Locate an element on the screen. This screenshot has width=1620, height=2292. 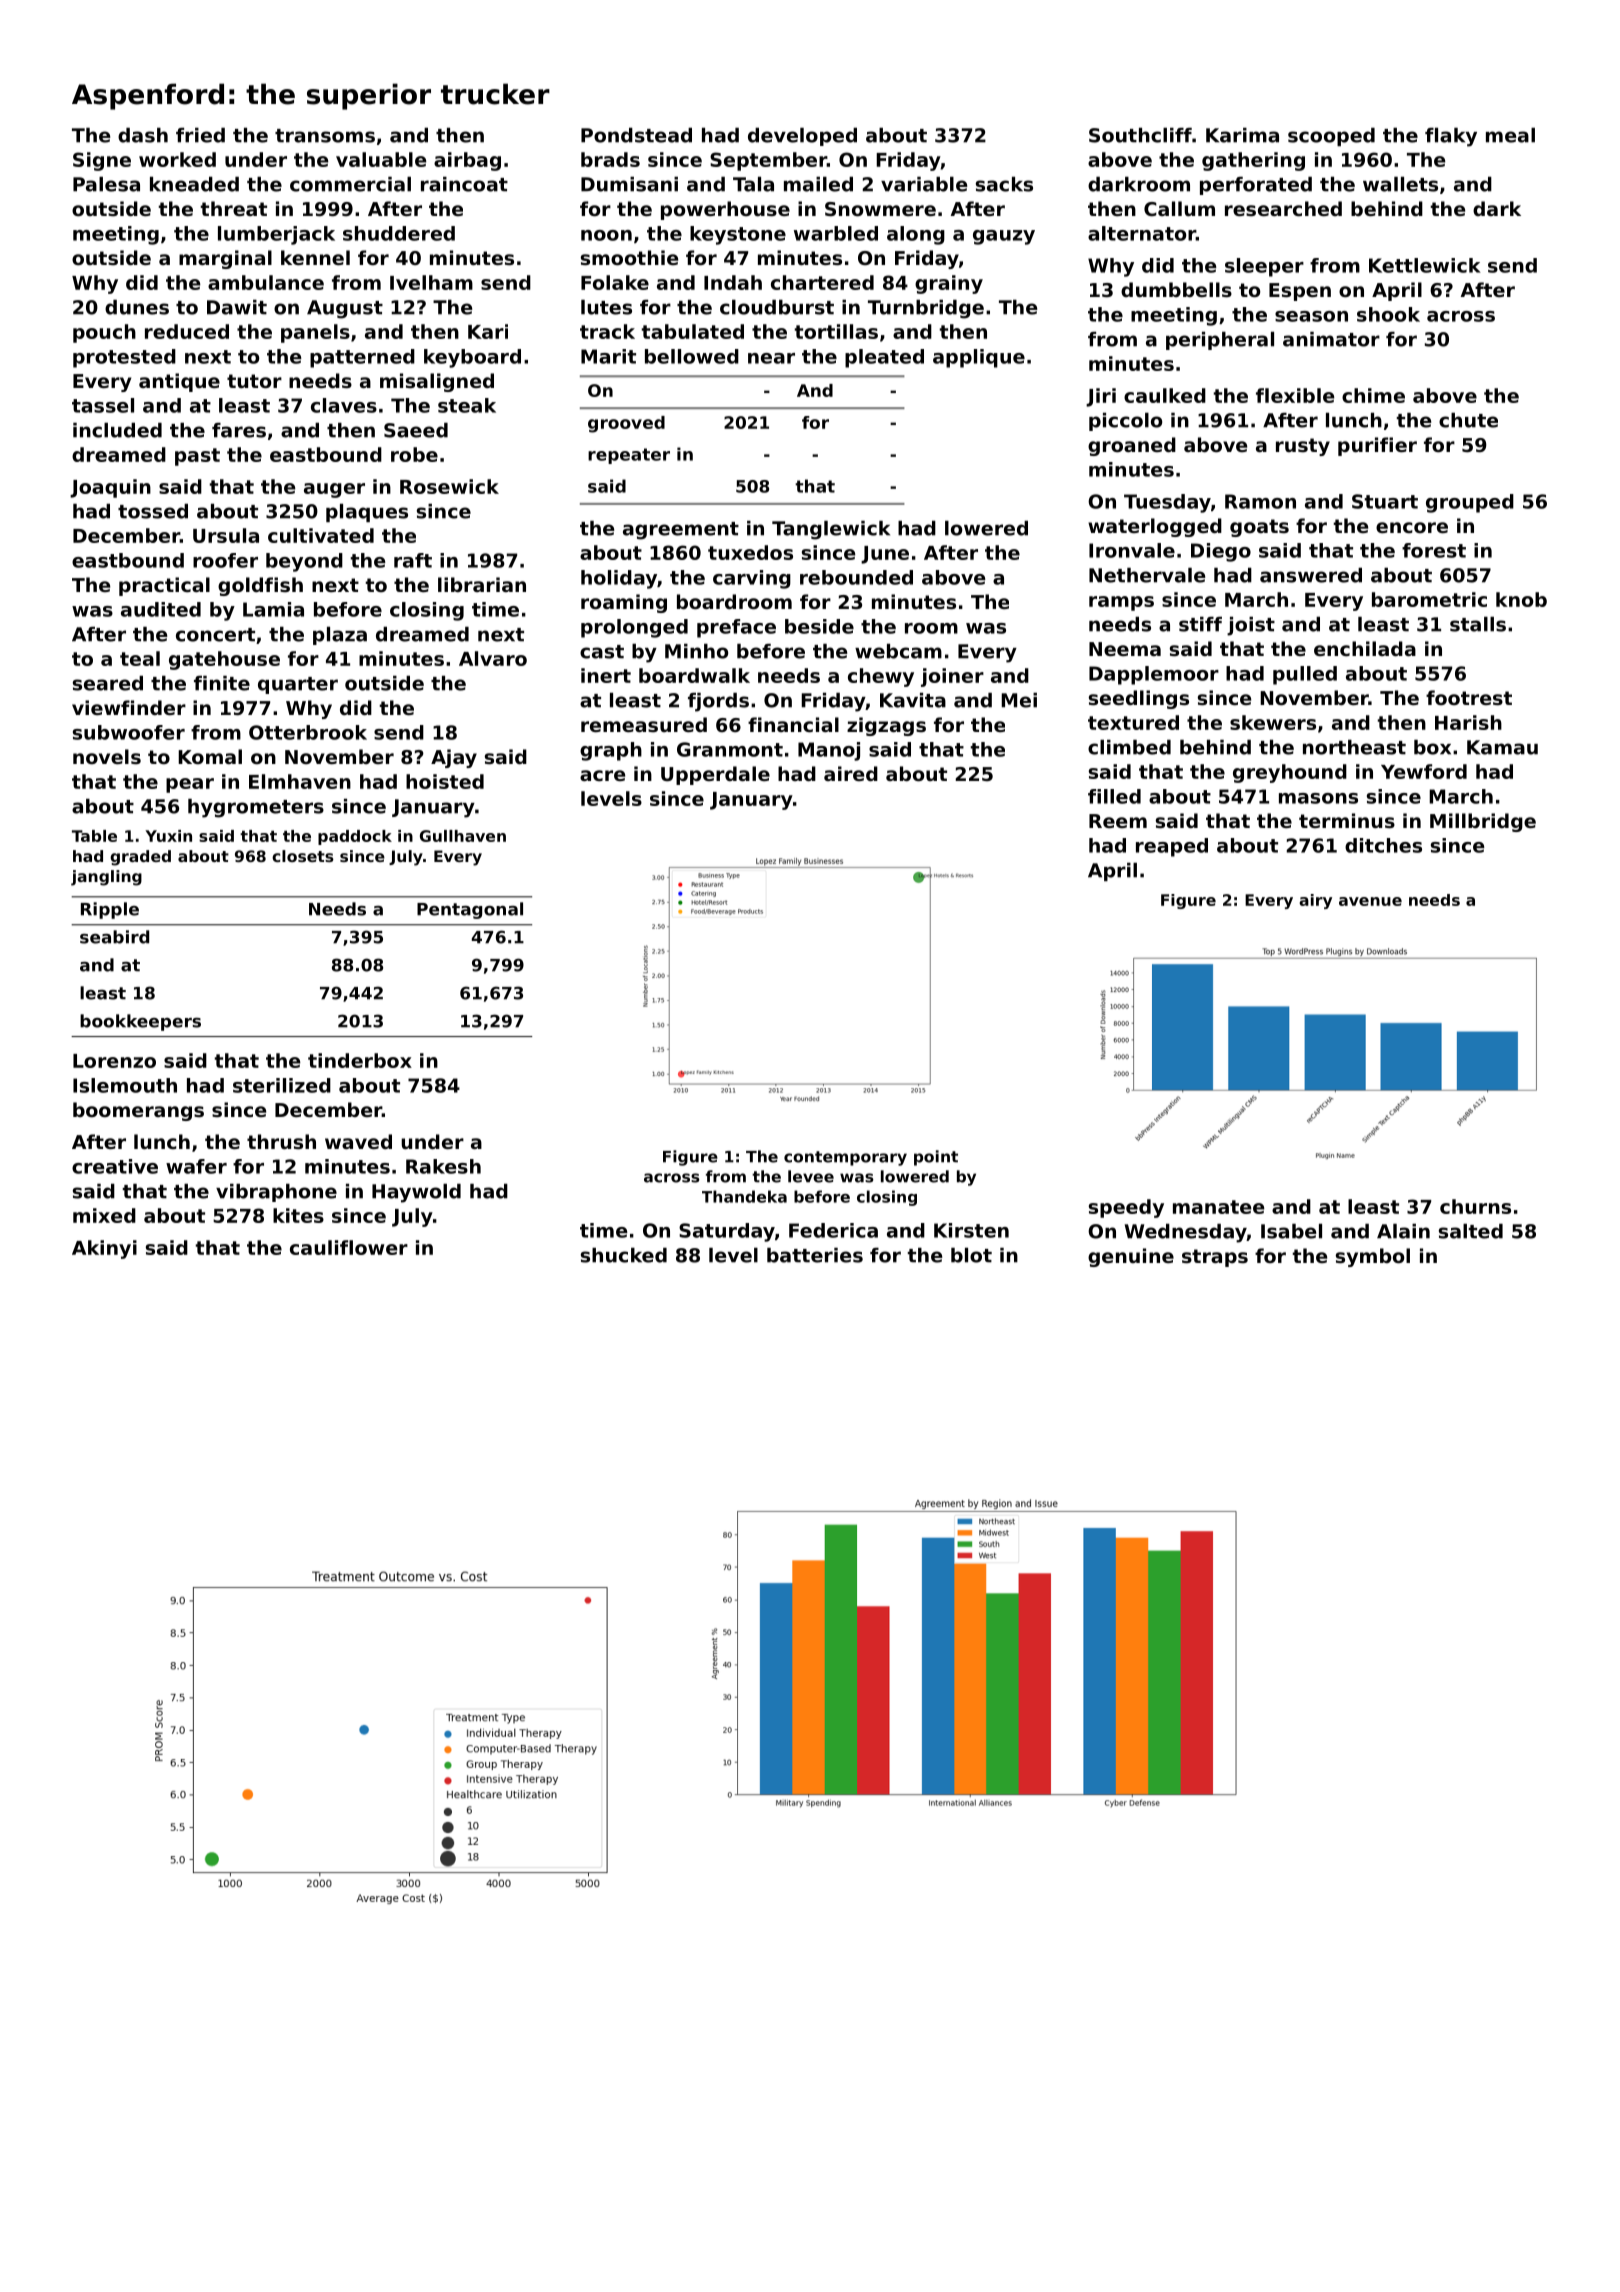
developed is located at coordinates (802, 137).
